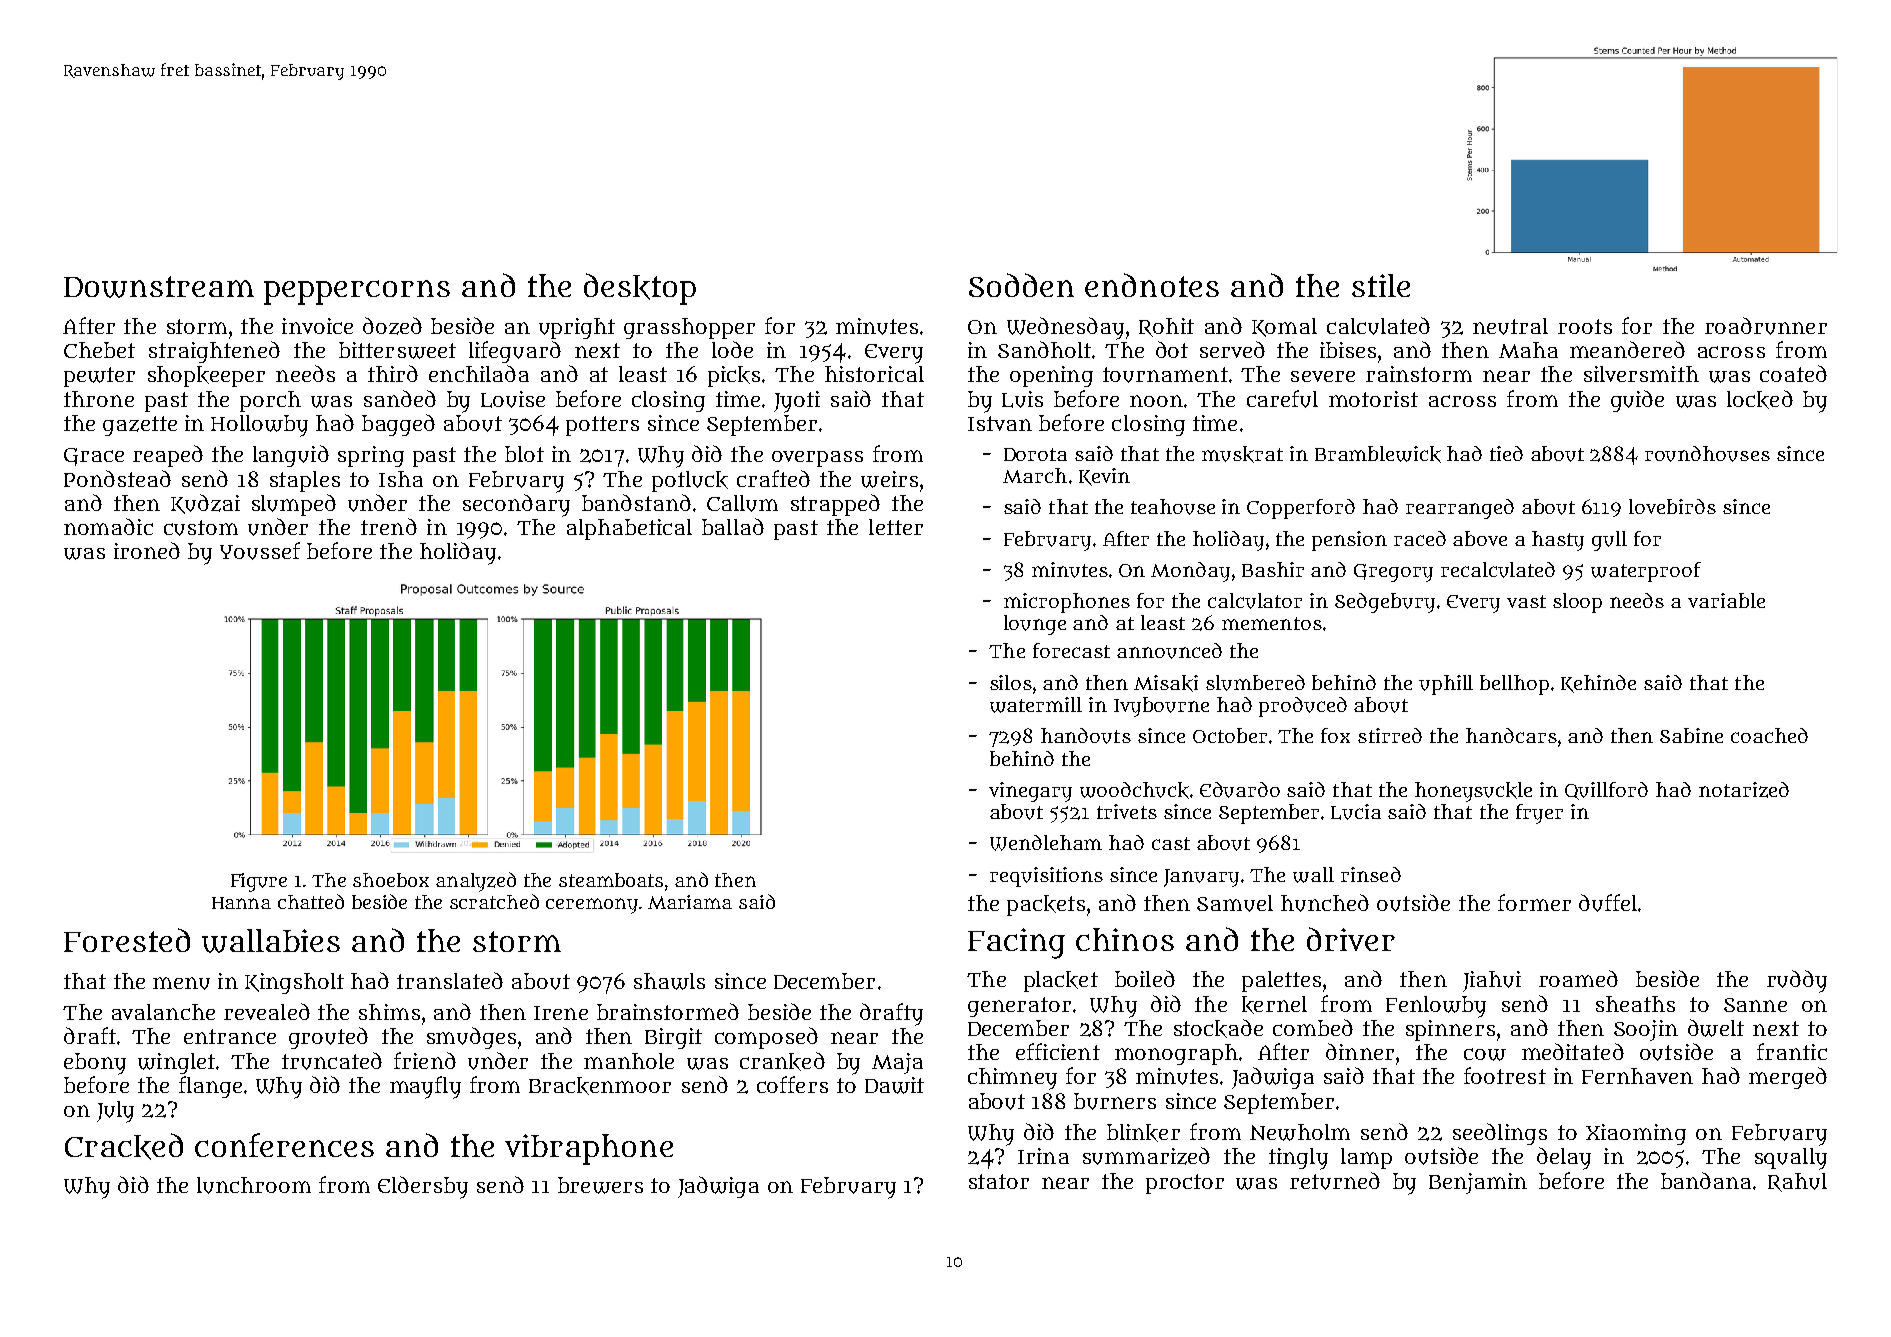 Image resolution: width=1891 pixels, height=1337 pixels. I want to click on desktop, so click(640, 289).
